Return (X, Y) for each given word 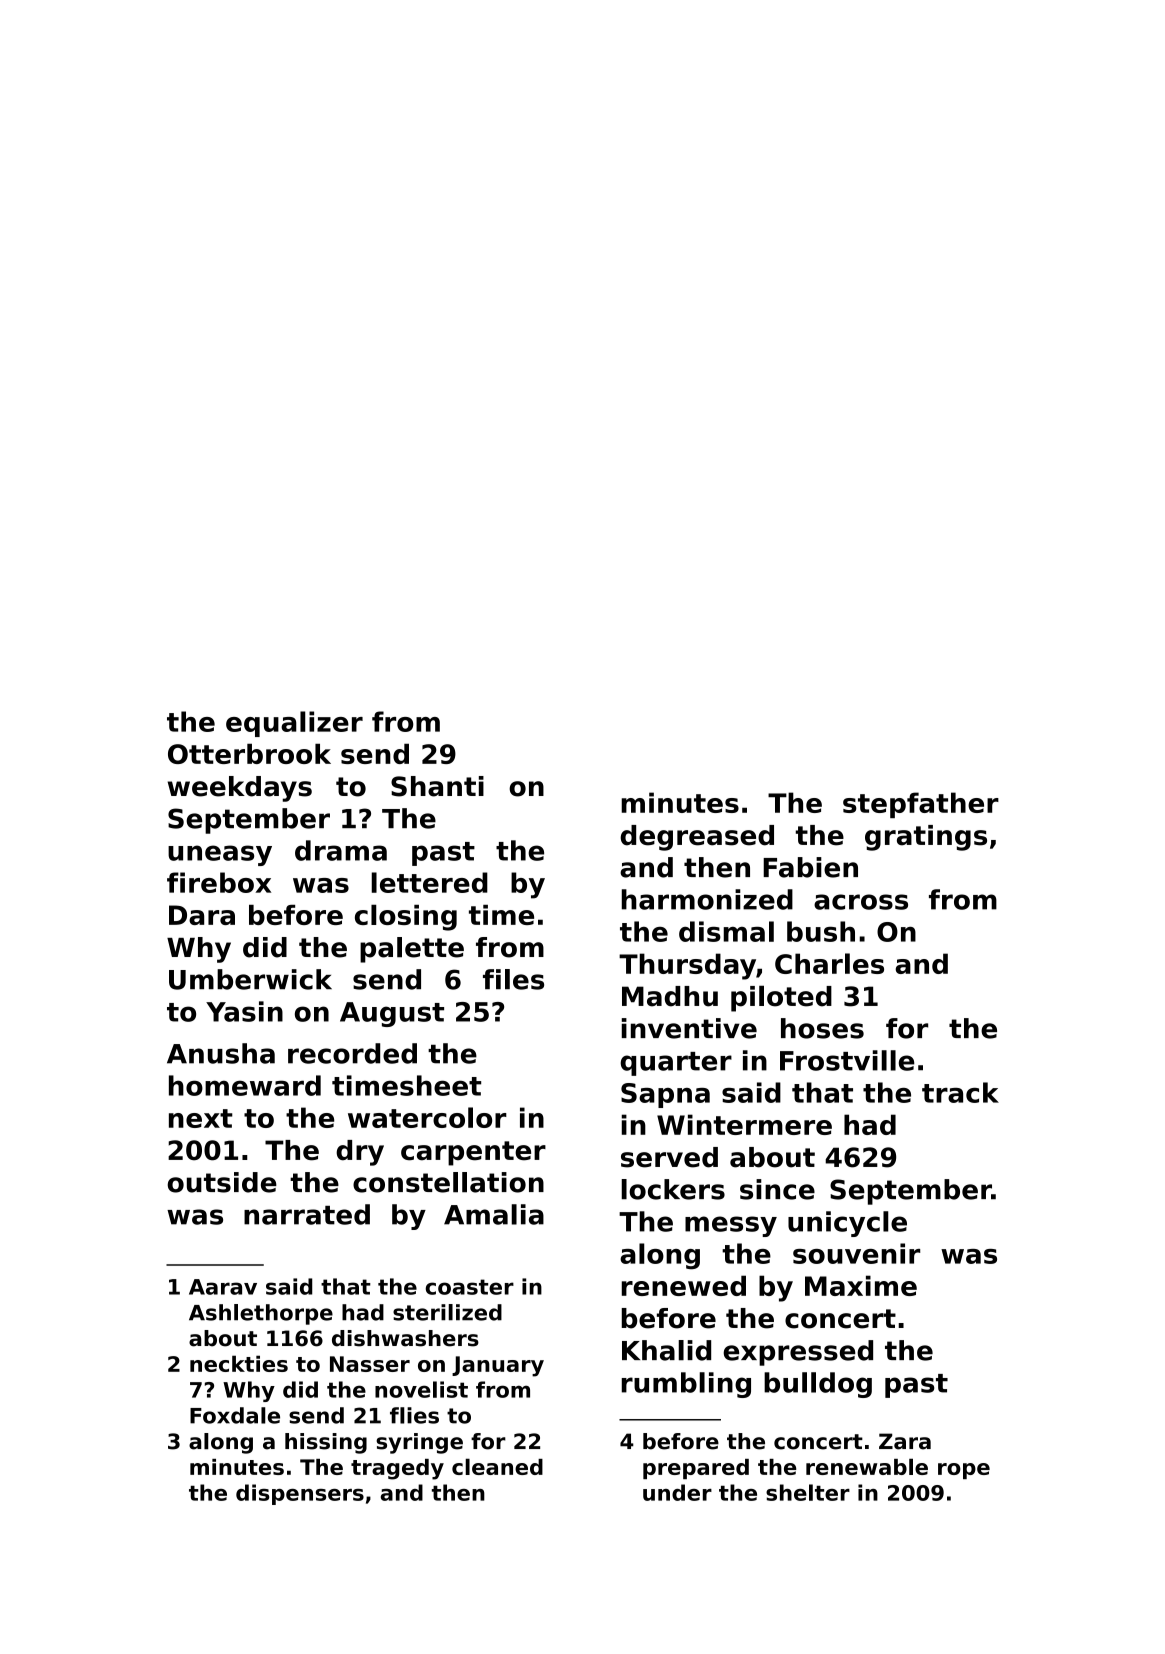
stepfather (921, 805)
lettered (429, 882)
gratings (926, 838)
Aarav (223, 1287)
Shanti (437, 786)
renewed (684, 1285)
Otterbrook (249, 754)
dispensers (300, 1494)
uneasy (220, 855)
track (960, 1092)
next (201, 1118)
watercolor (427, 1117)
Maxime (861, 1285)
